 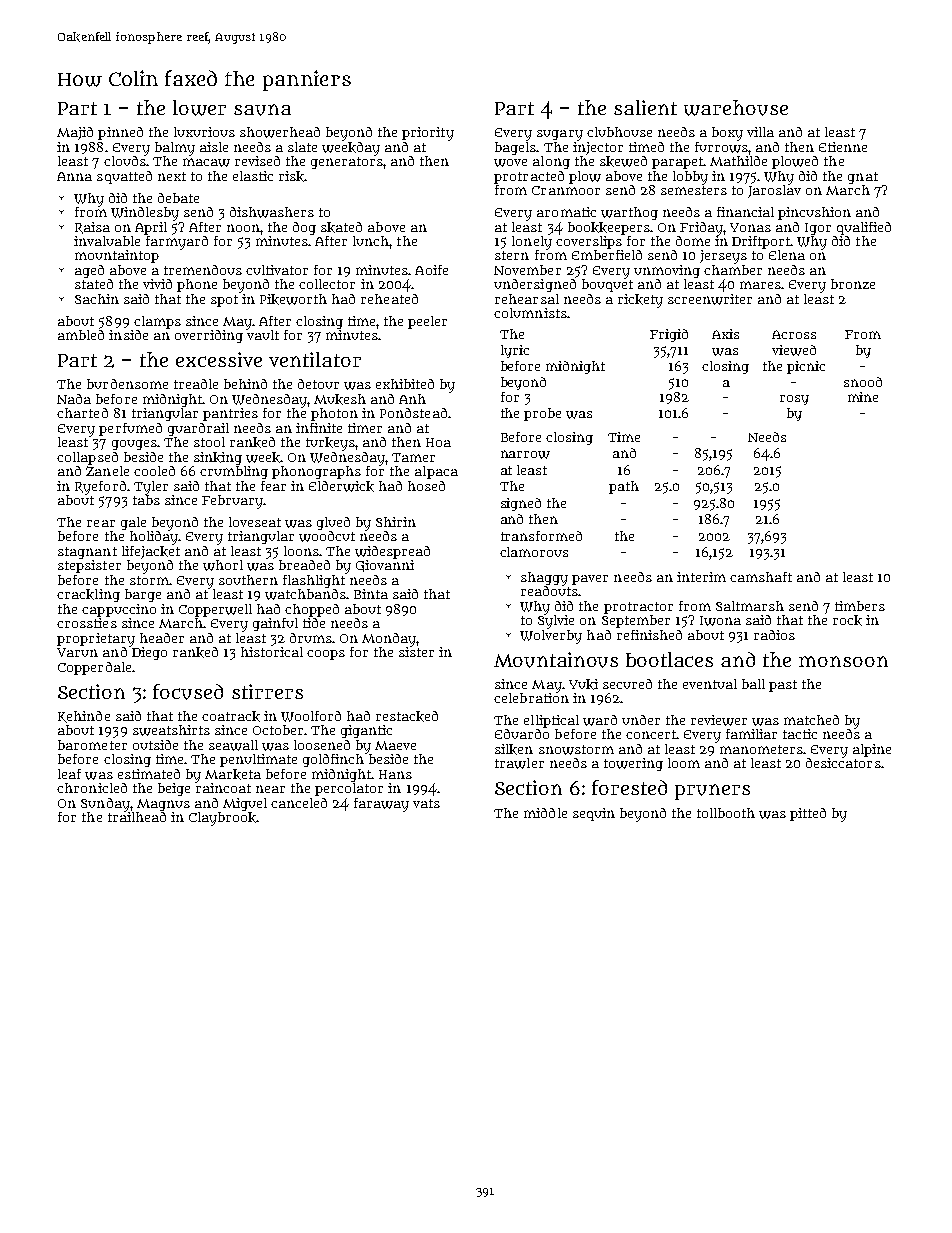 I want to click on balmy, so click(x=175, y=149).
